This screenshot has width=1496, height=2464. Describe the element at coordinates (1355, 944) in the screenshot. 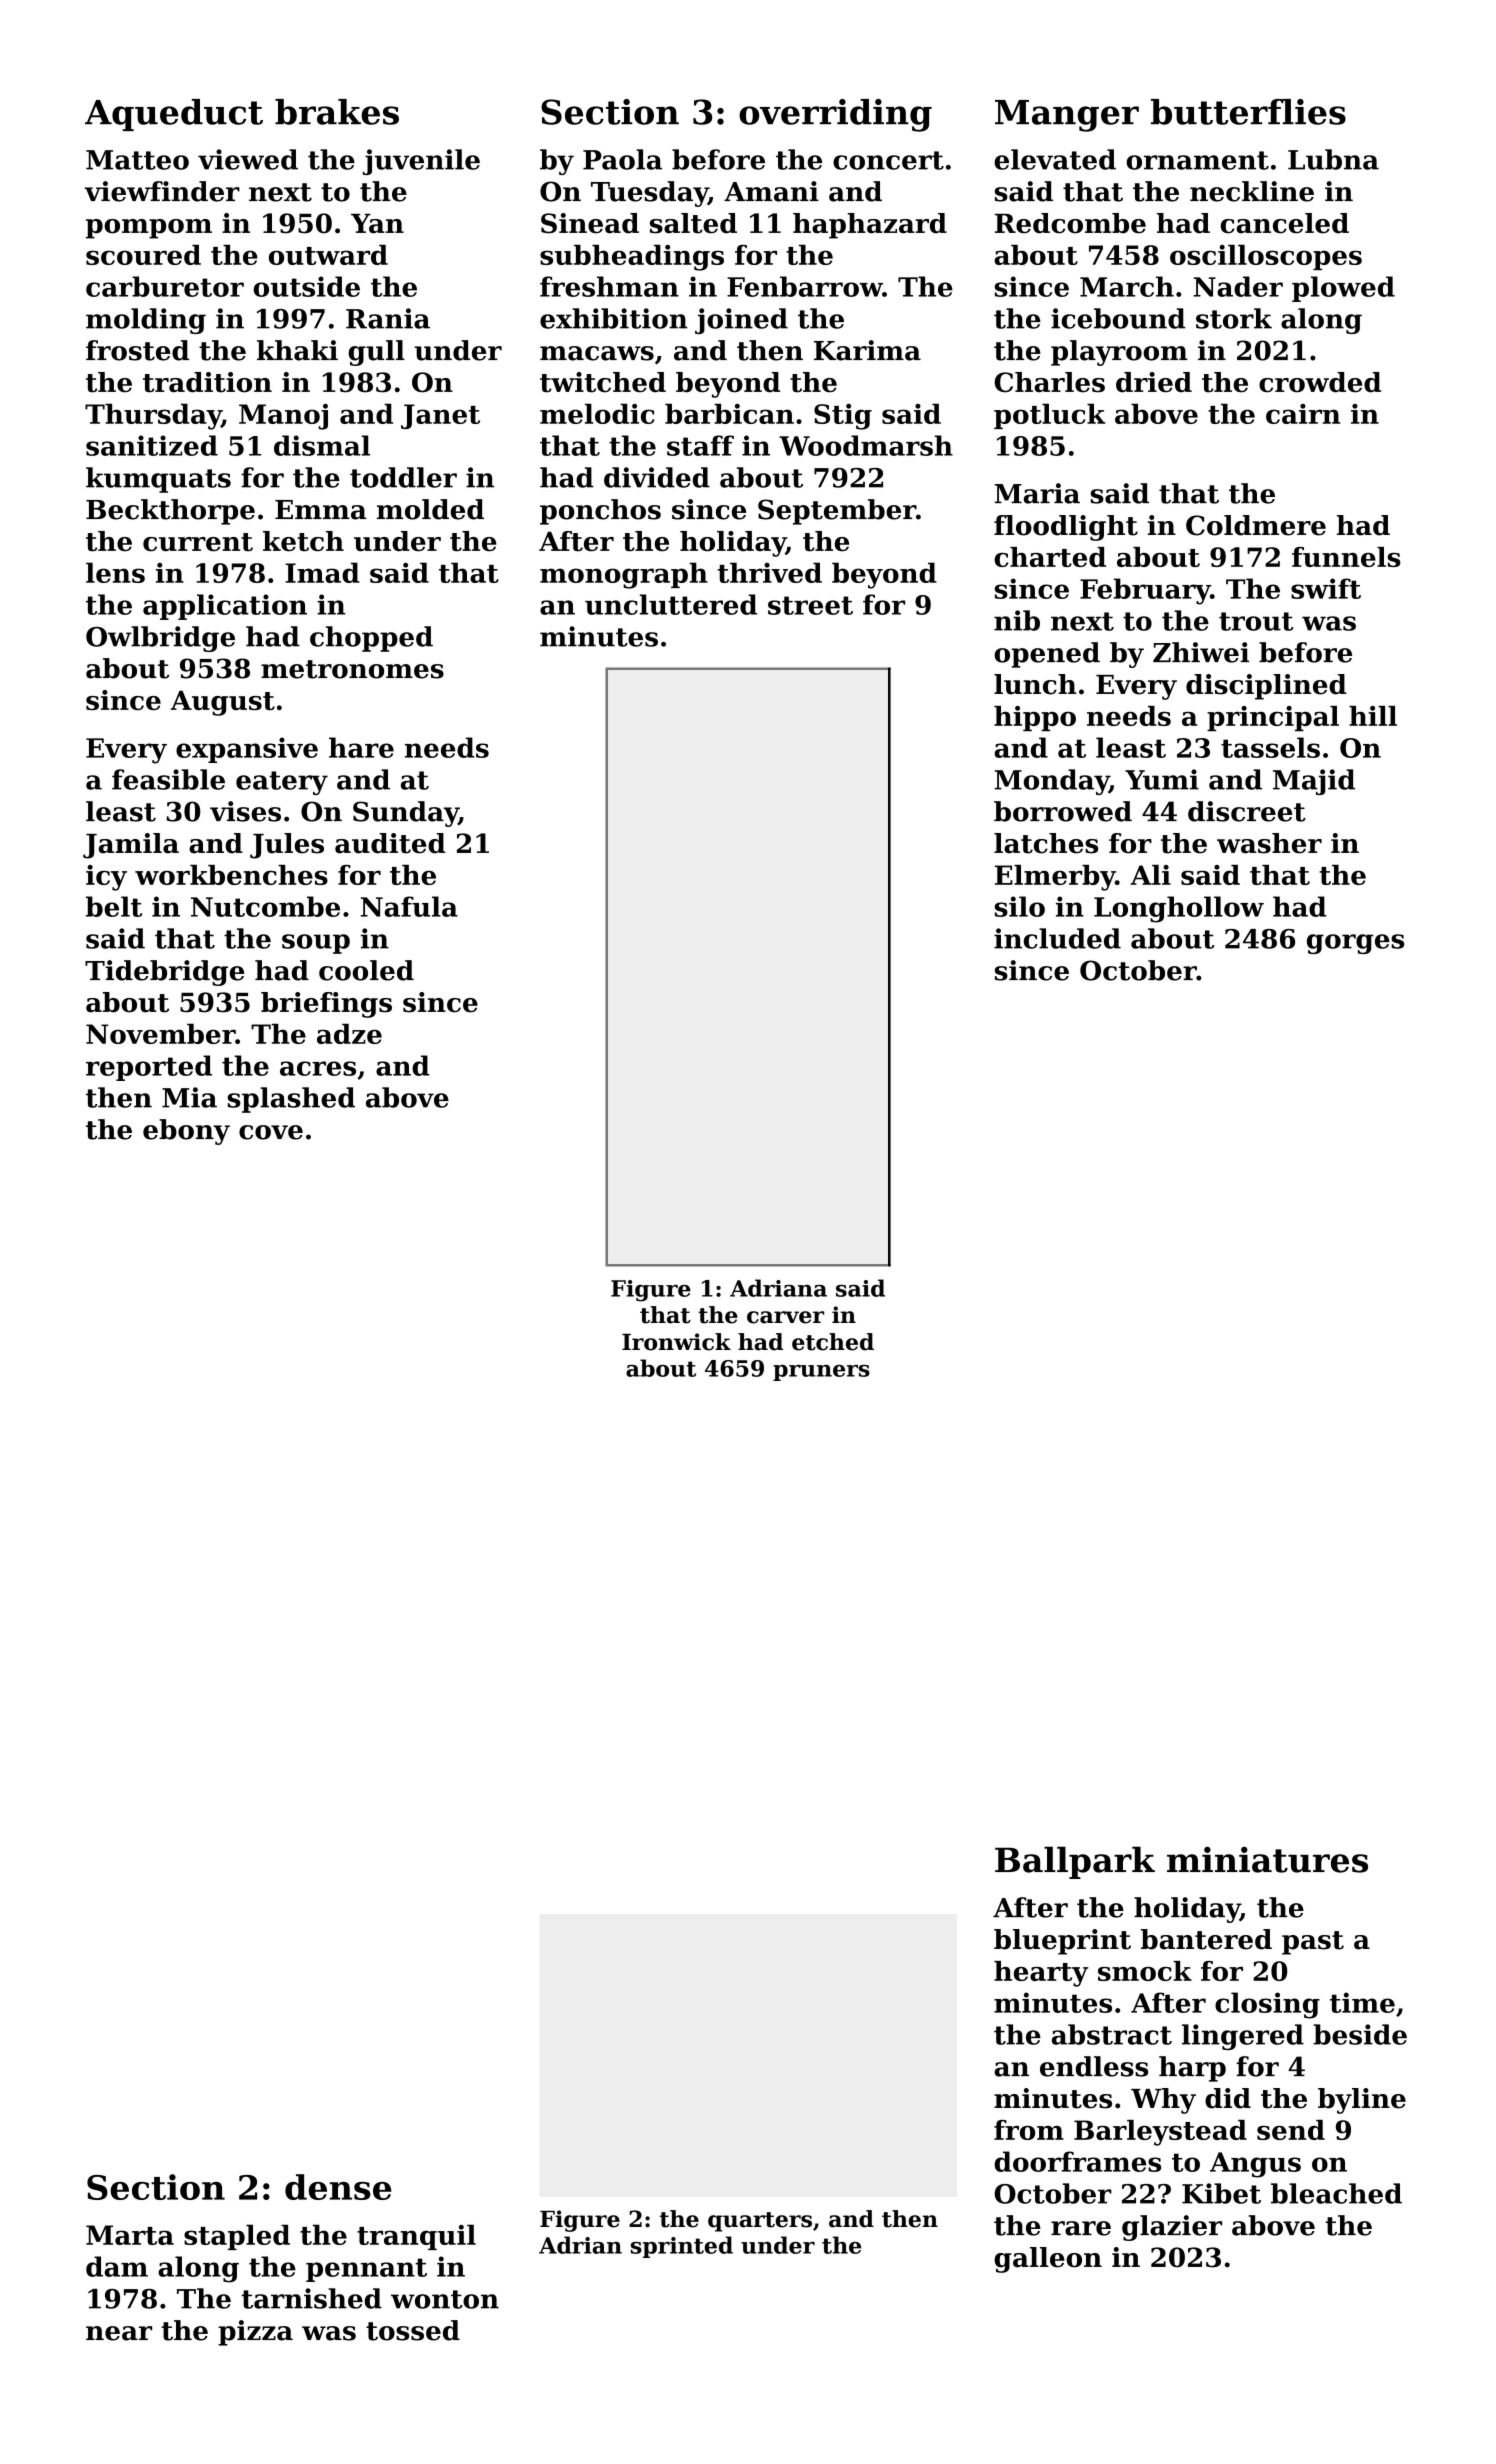

I see `gorges` at that location.
